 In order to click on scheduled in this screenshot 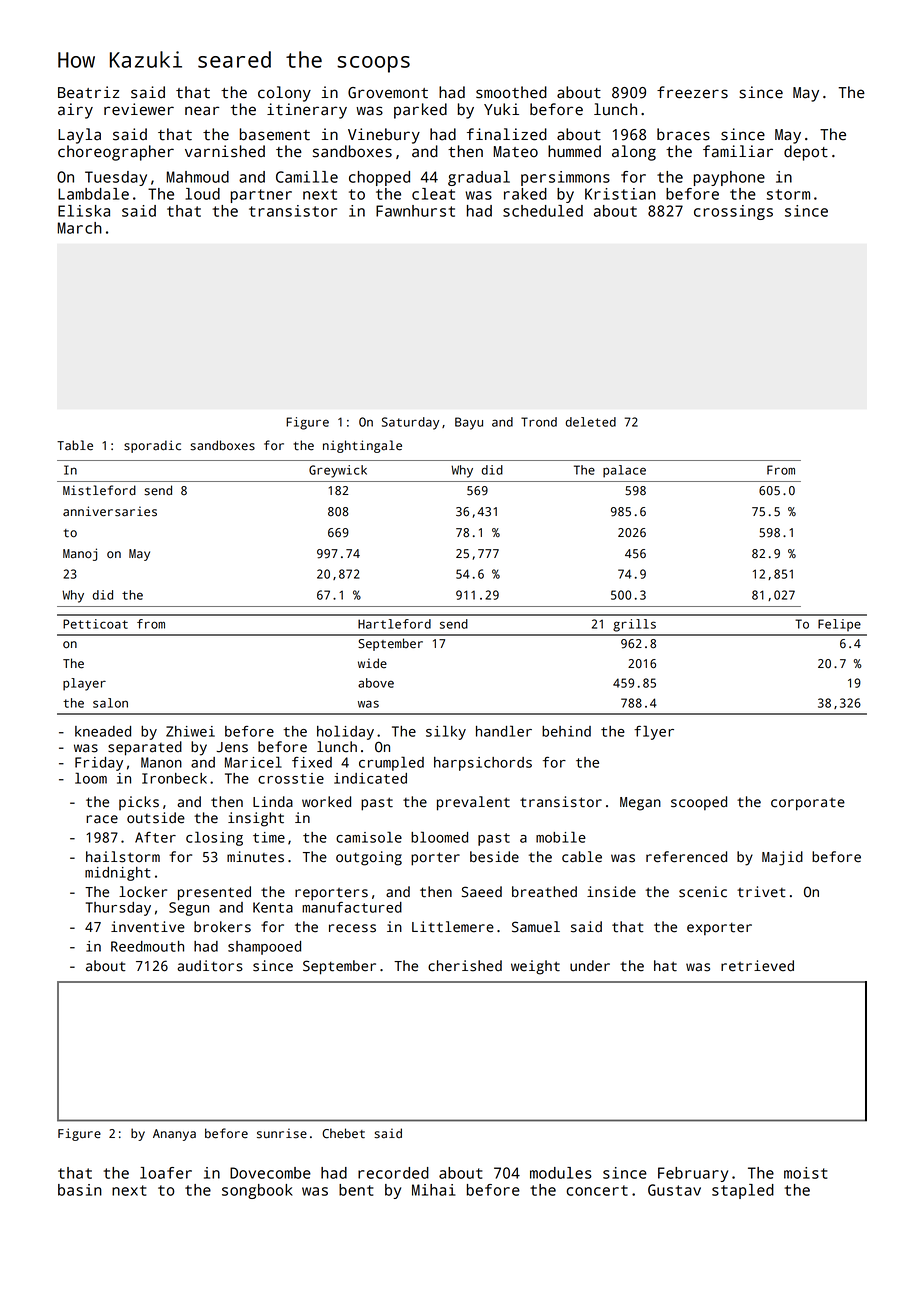, I will do `click(543, 211)`.
